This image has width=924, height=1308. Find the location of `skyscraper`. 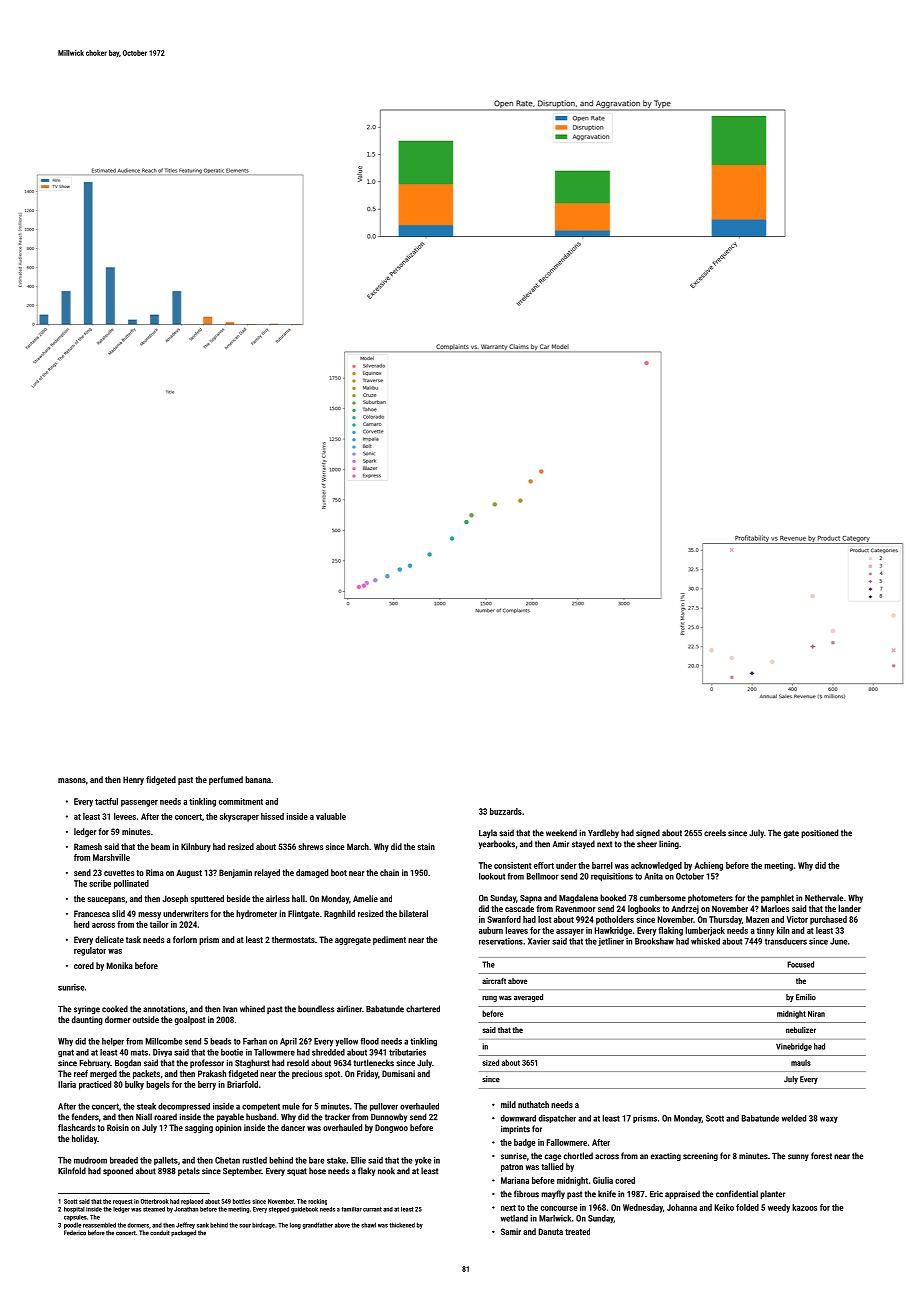

skyscraper is located at coordinates (239, 817).
